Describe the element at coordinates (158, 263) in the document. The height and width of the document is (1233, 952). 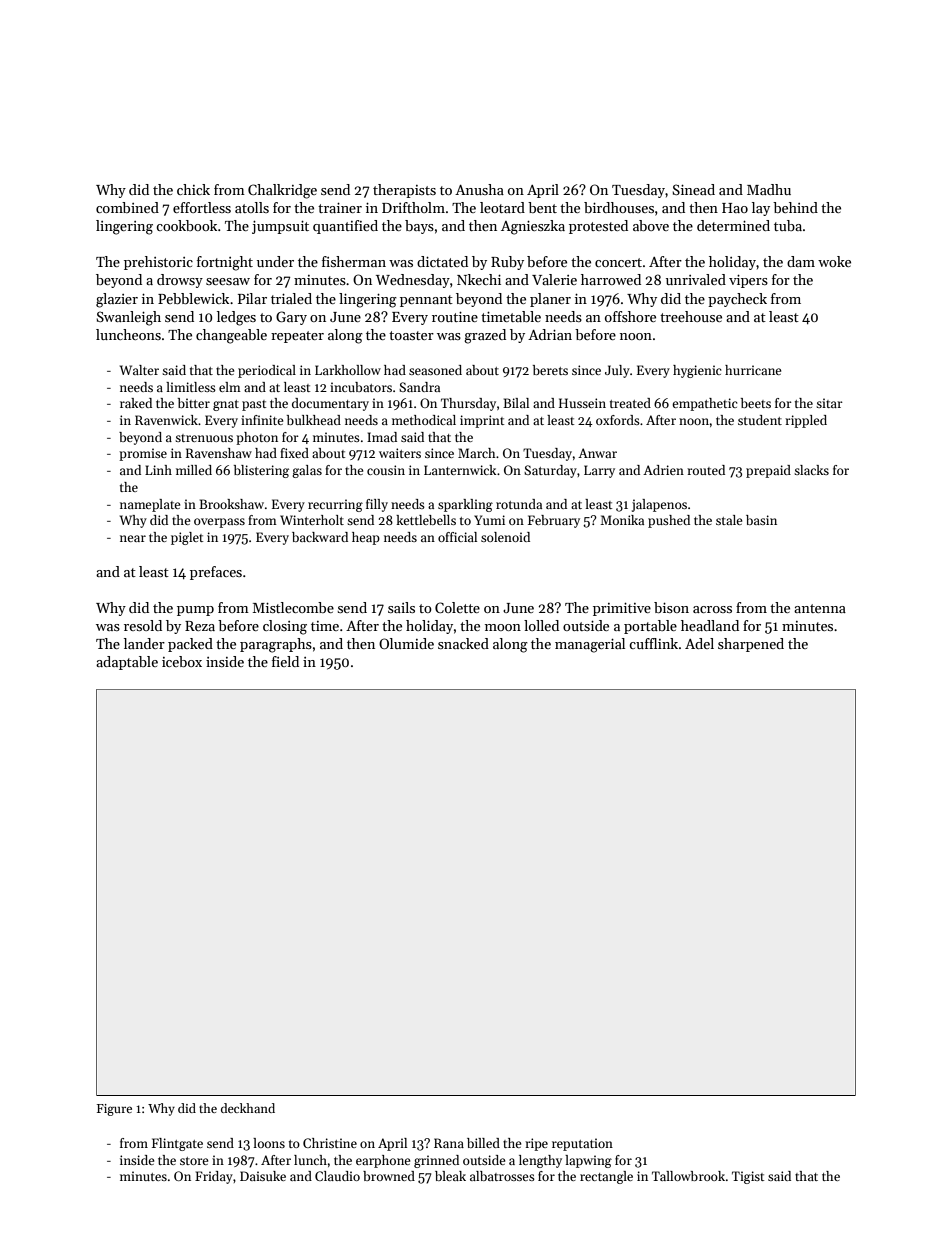
I see `prehistoric` at that location.
